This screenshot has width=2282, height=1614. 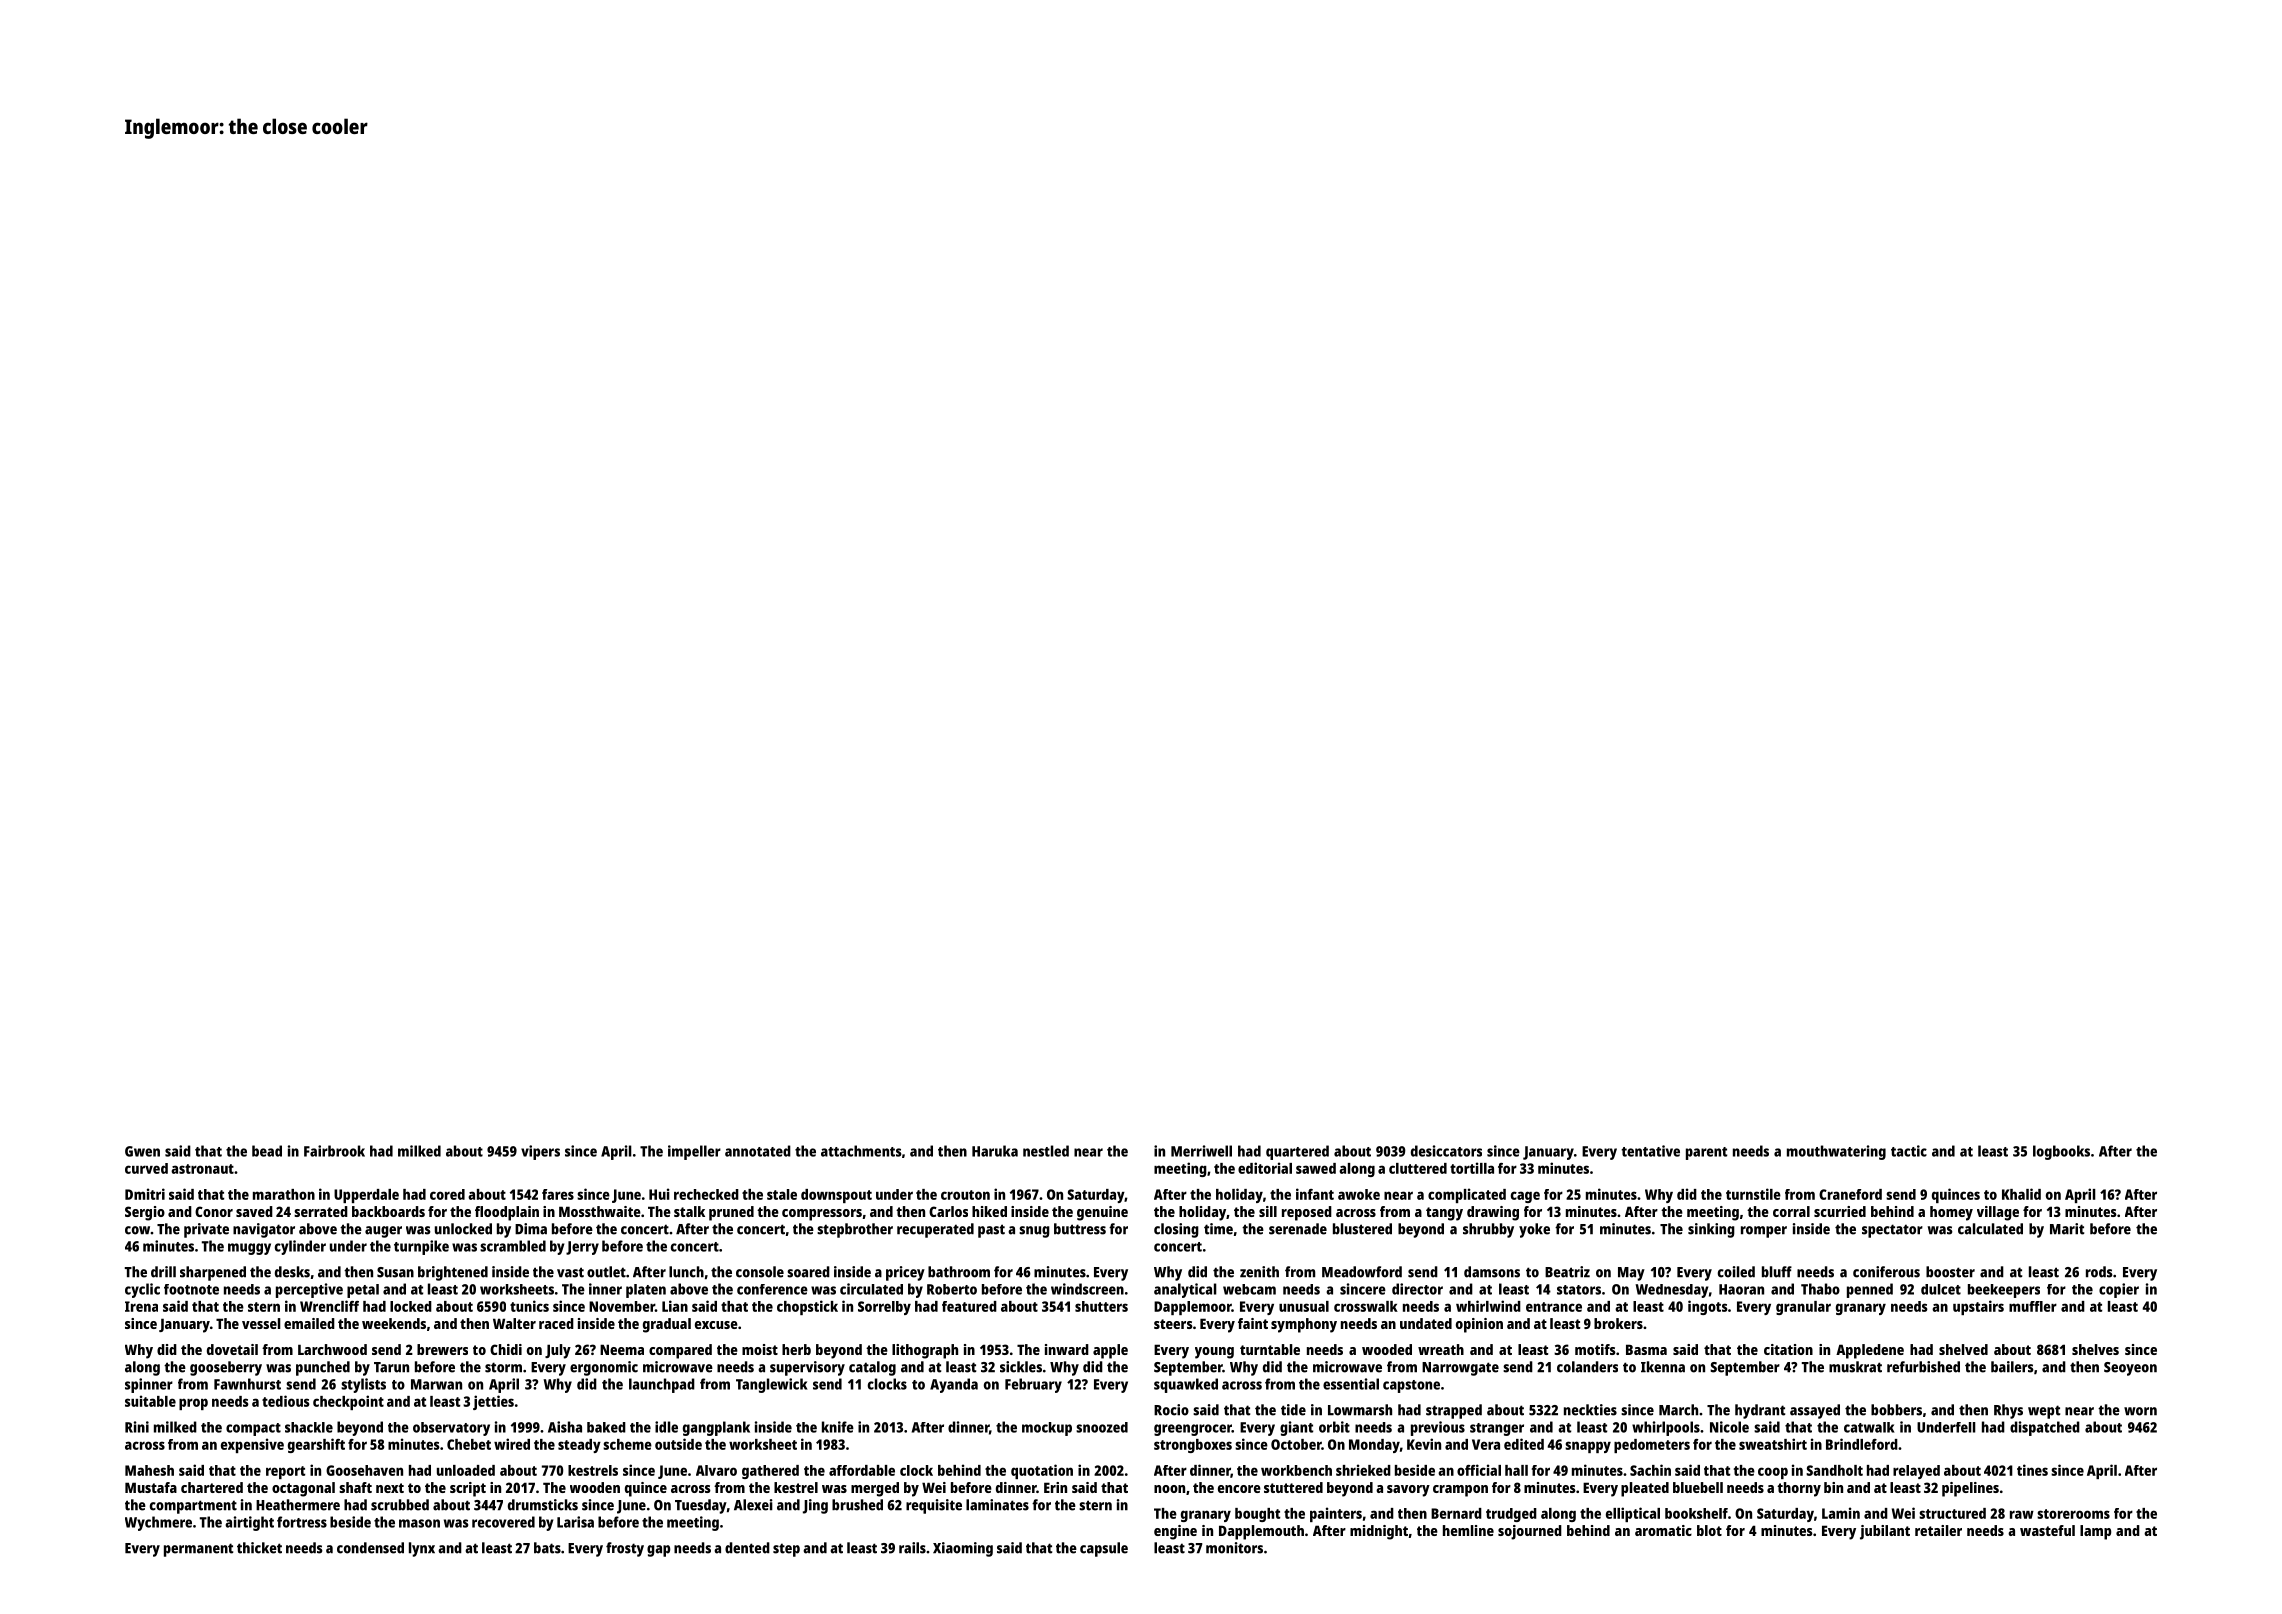 I want to click on opinion, so click(x=1479, y=1325).
